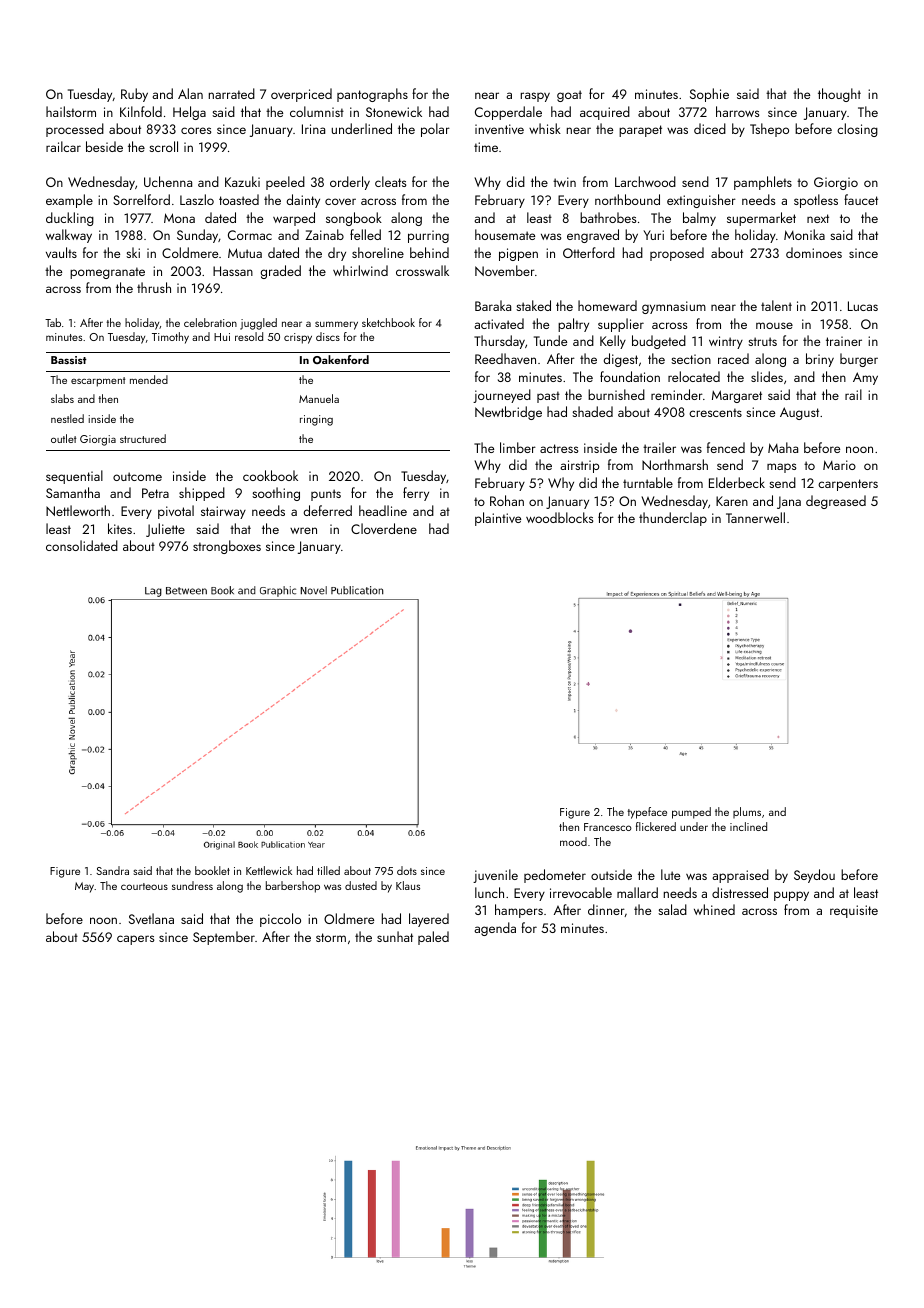 This image has height=1308, width=924. What do you see at coordinates (112, 870) in the image?
I see `Sandra` at bounding box center [112, 870].
